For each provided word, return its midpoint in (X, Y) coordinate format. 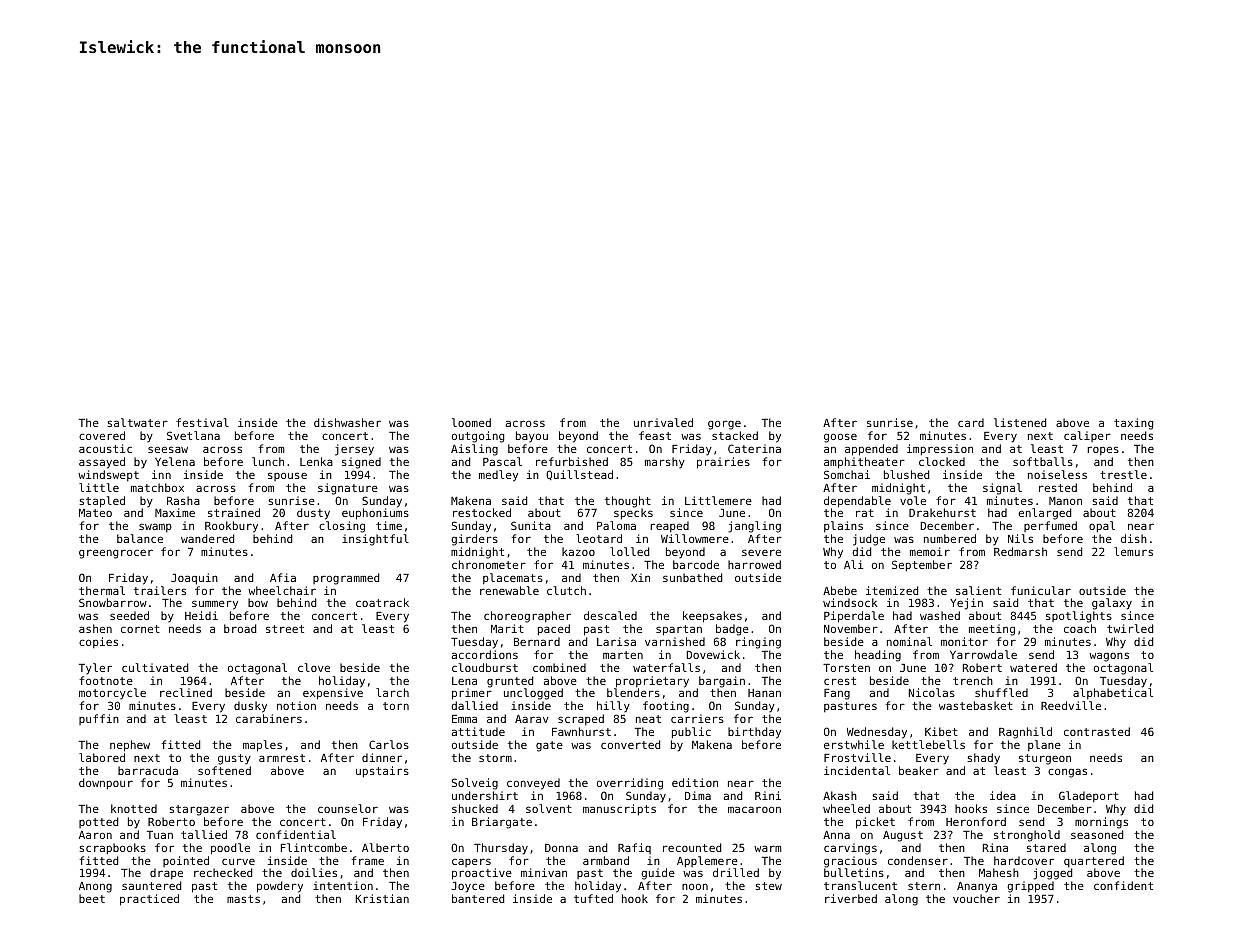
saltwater (137, 422)
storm (495, 758)
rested (1058, 487)
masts (243, 899)
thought (628, 502)
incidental (857, 770)
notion (296, 705)
